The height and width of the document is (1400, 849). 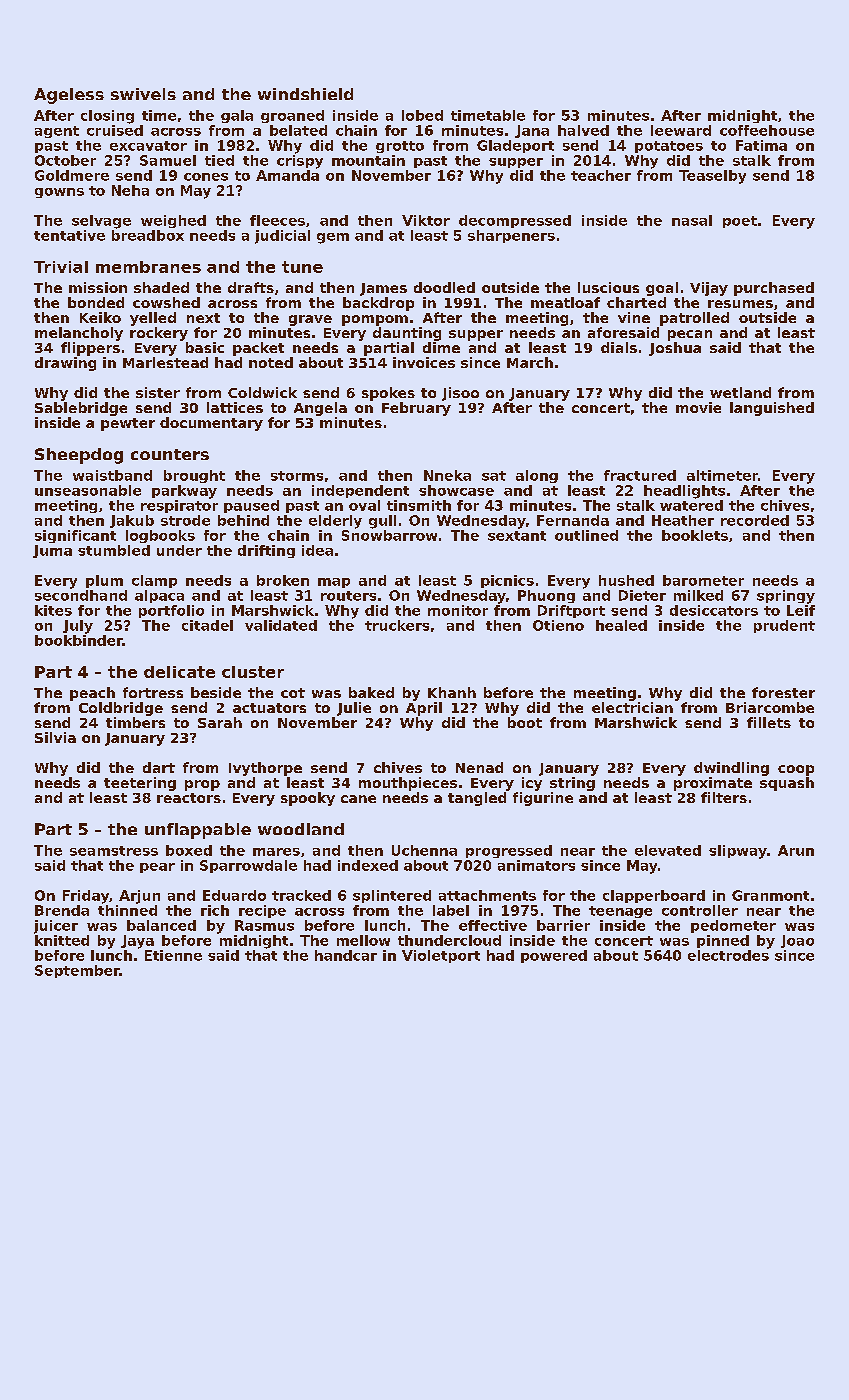 What do you see at coordinates (77, 971) in the document?
I see `September` at bounding box center [77, 971].
